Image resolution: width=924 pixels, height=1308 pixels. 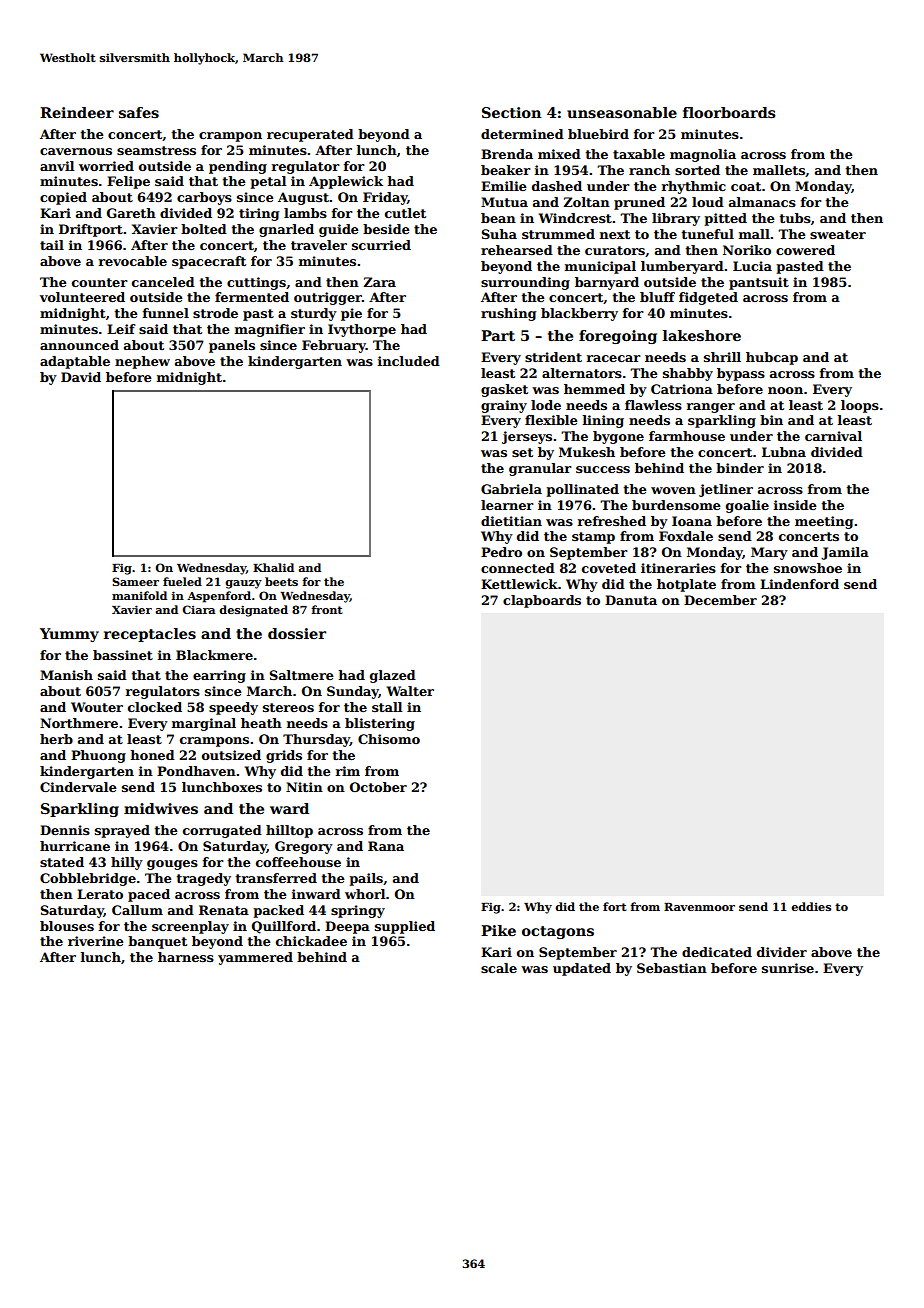 What do you see at coordinates (729, 112) in the image?
I see `floorboards` at bounding box center [729, 112].
